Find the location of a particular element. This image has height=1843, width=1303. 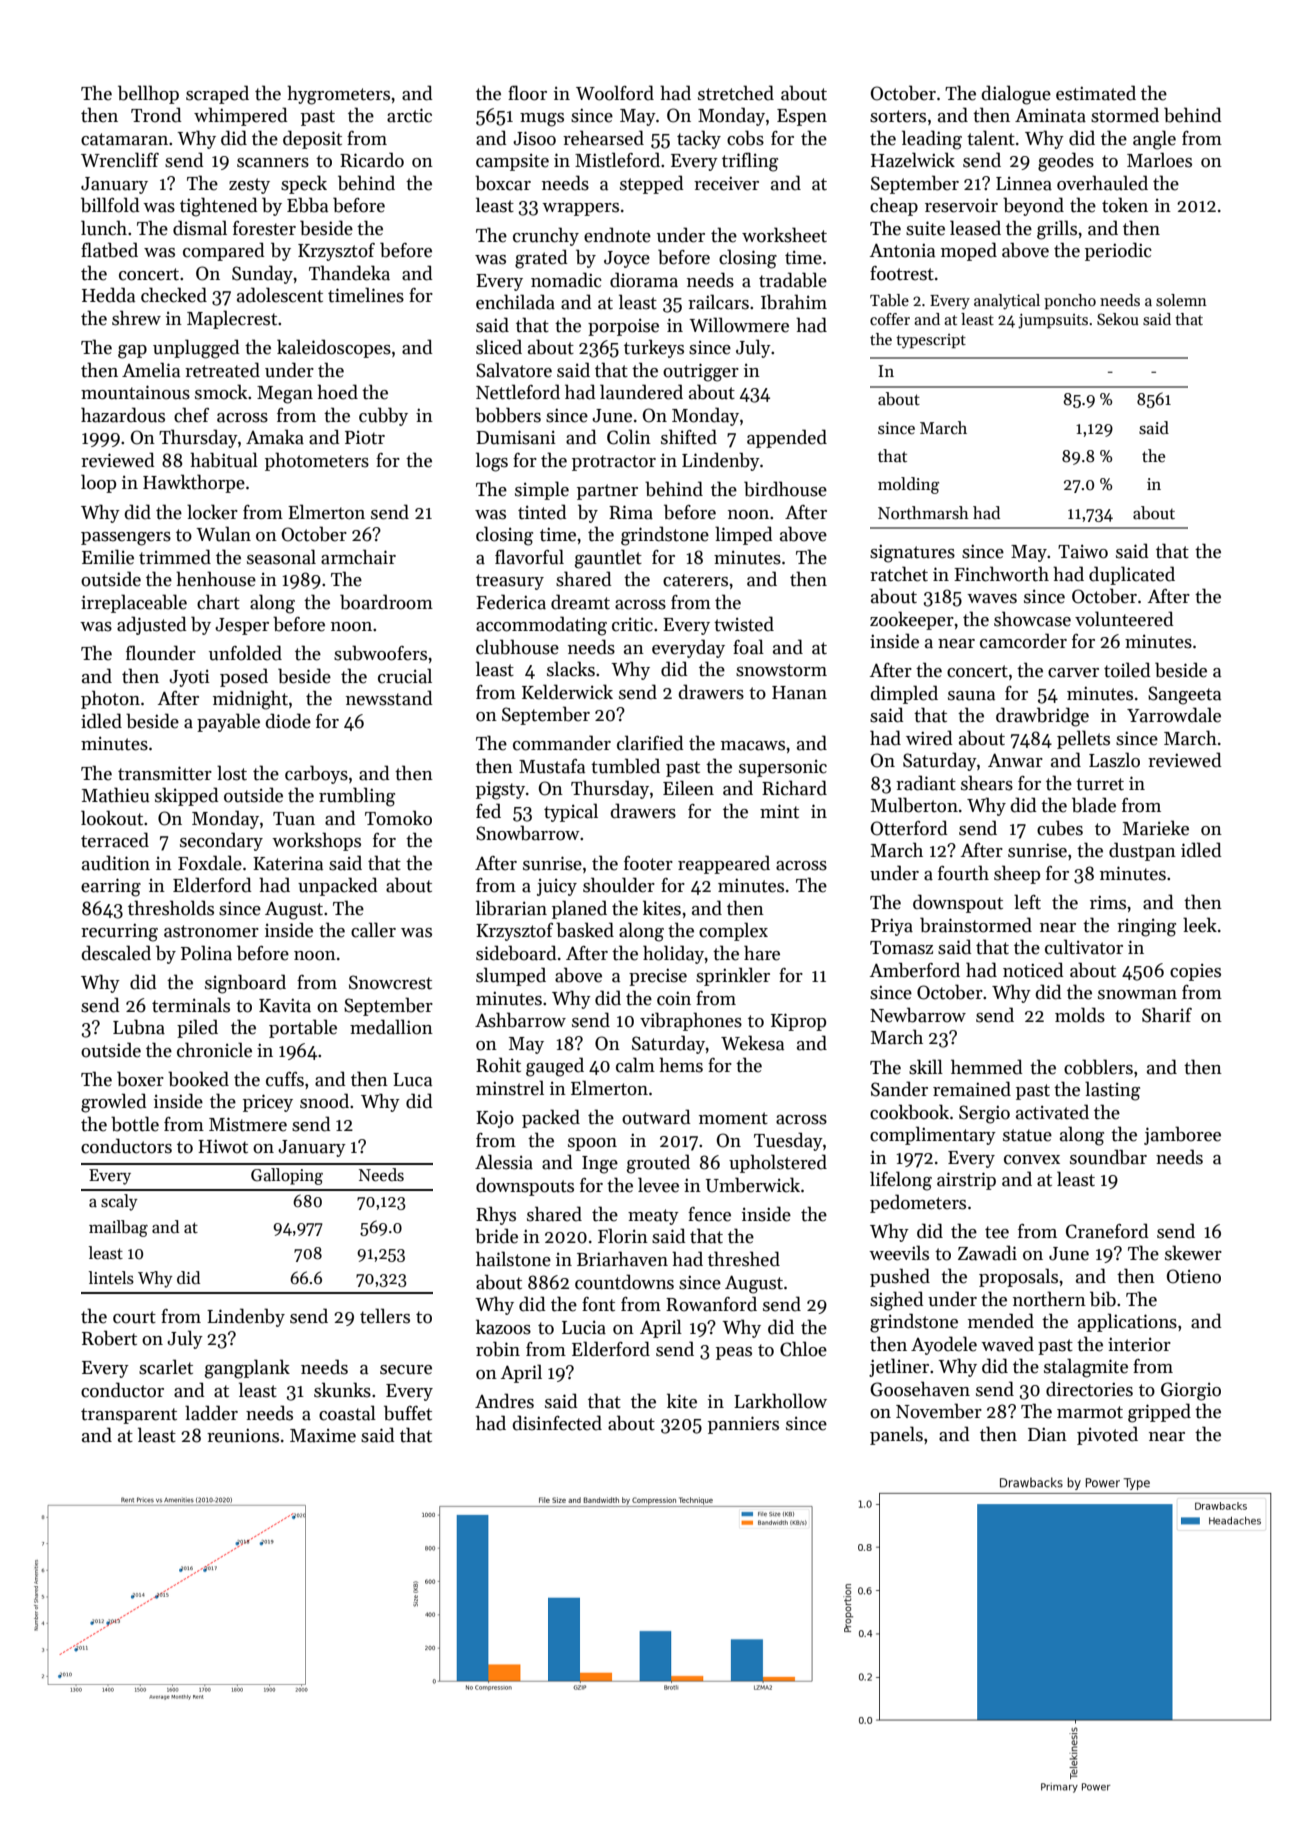

Rowanford is located at coordinates (711, 1304).
